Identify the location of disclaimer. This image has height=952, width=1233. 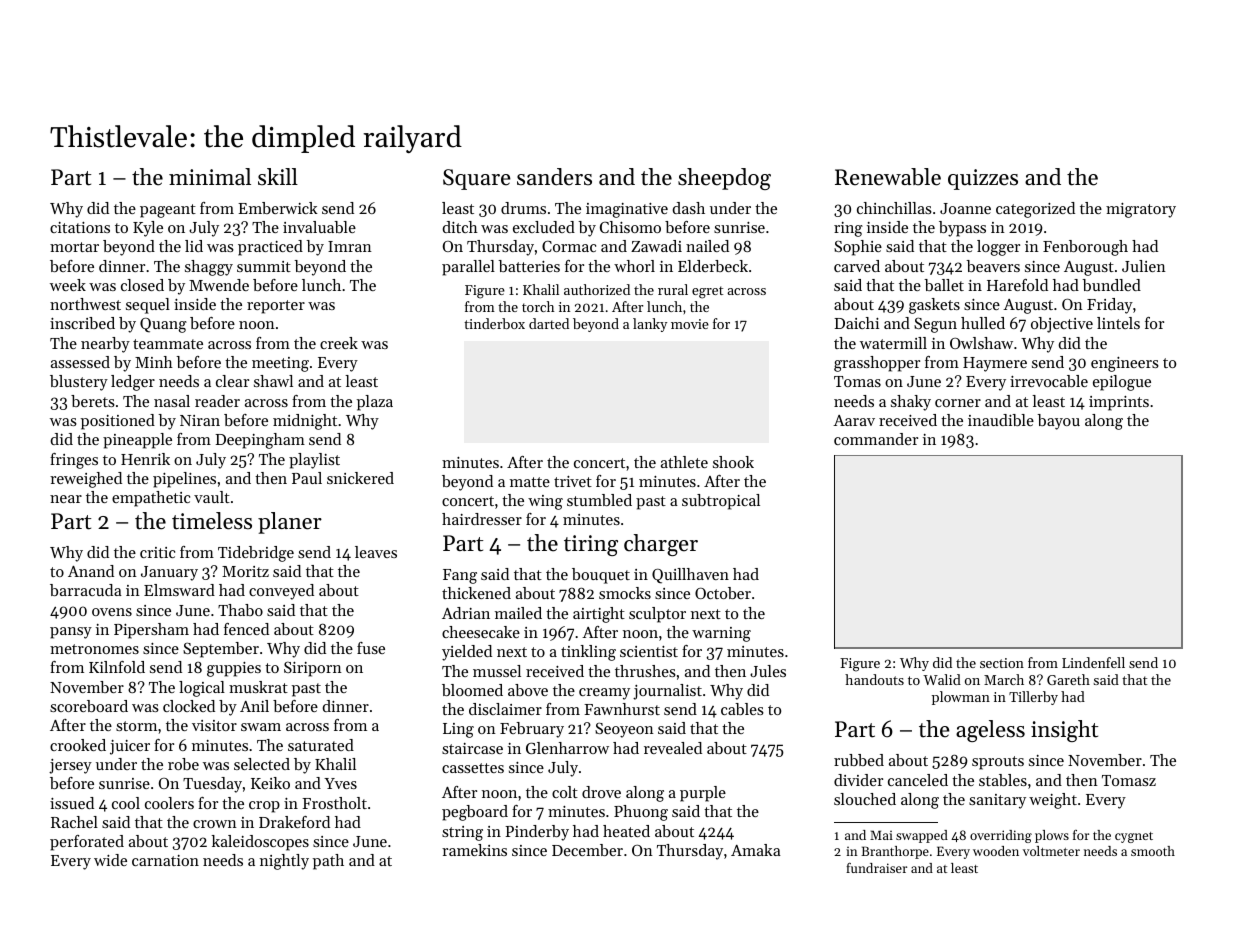
(505, 709).
